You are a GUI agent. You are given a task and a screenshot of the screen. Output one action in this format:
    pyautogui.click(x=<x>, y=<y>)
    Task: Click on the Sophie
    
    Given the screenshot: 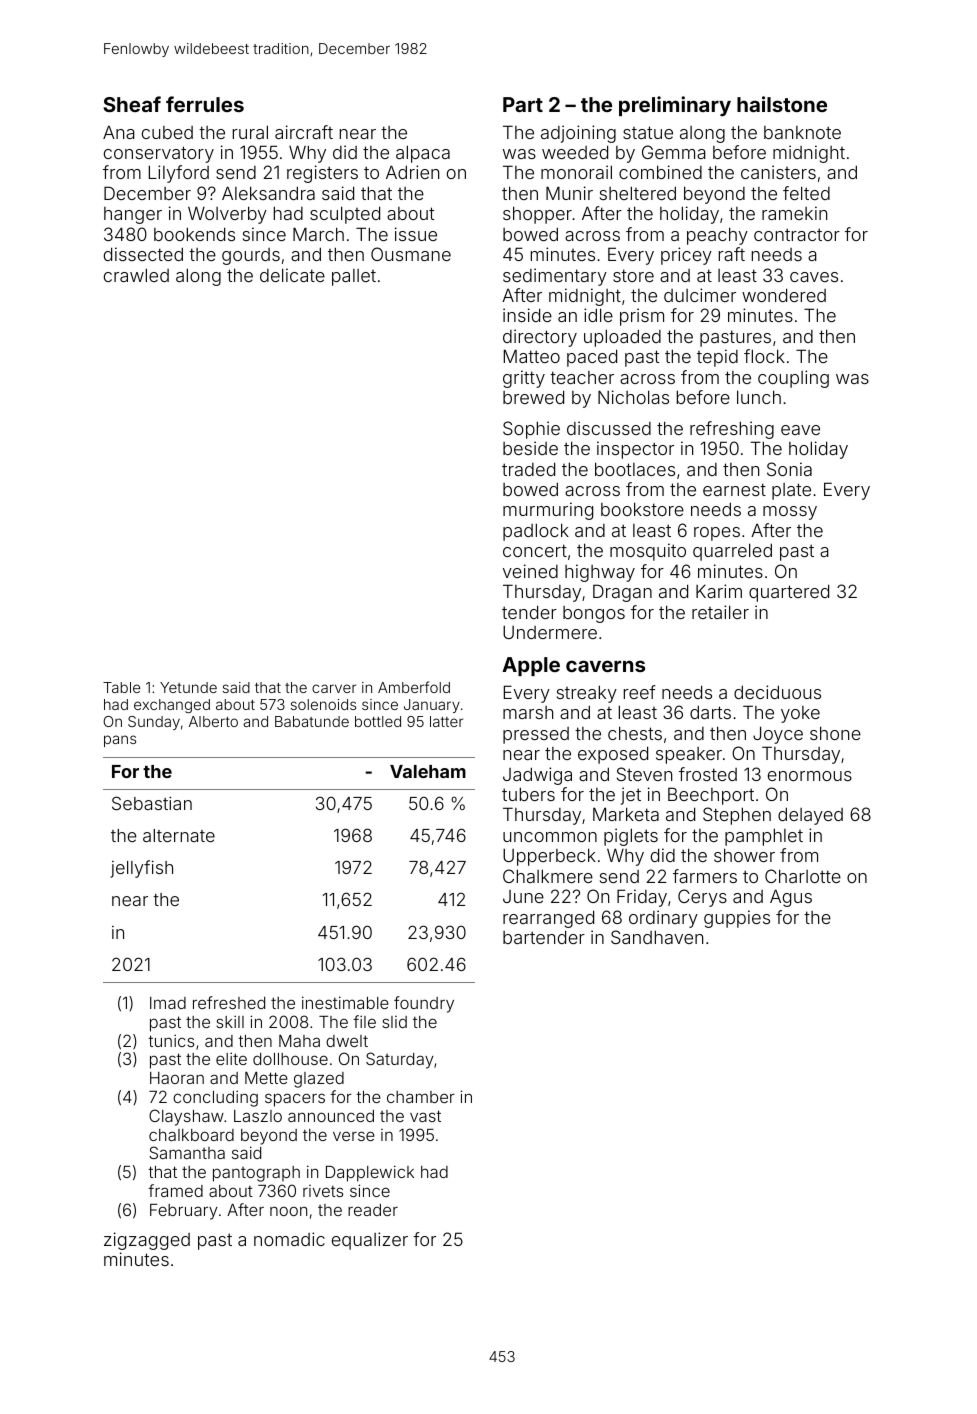 What is the action you would take?
    pyautogui.click(x=531, y=430)
